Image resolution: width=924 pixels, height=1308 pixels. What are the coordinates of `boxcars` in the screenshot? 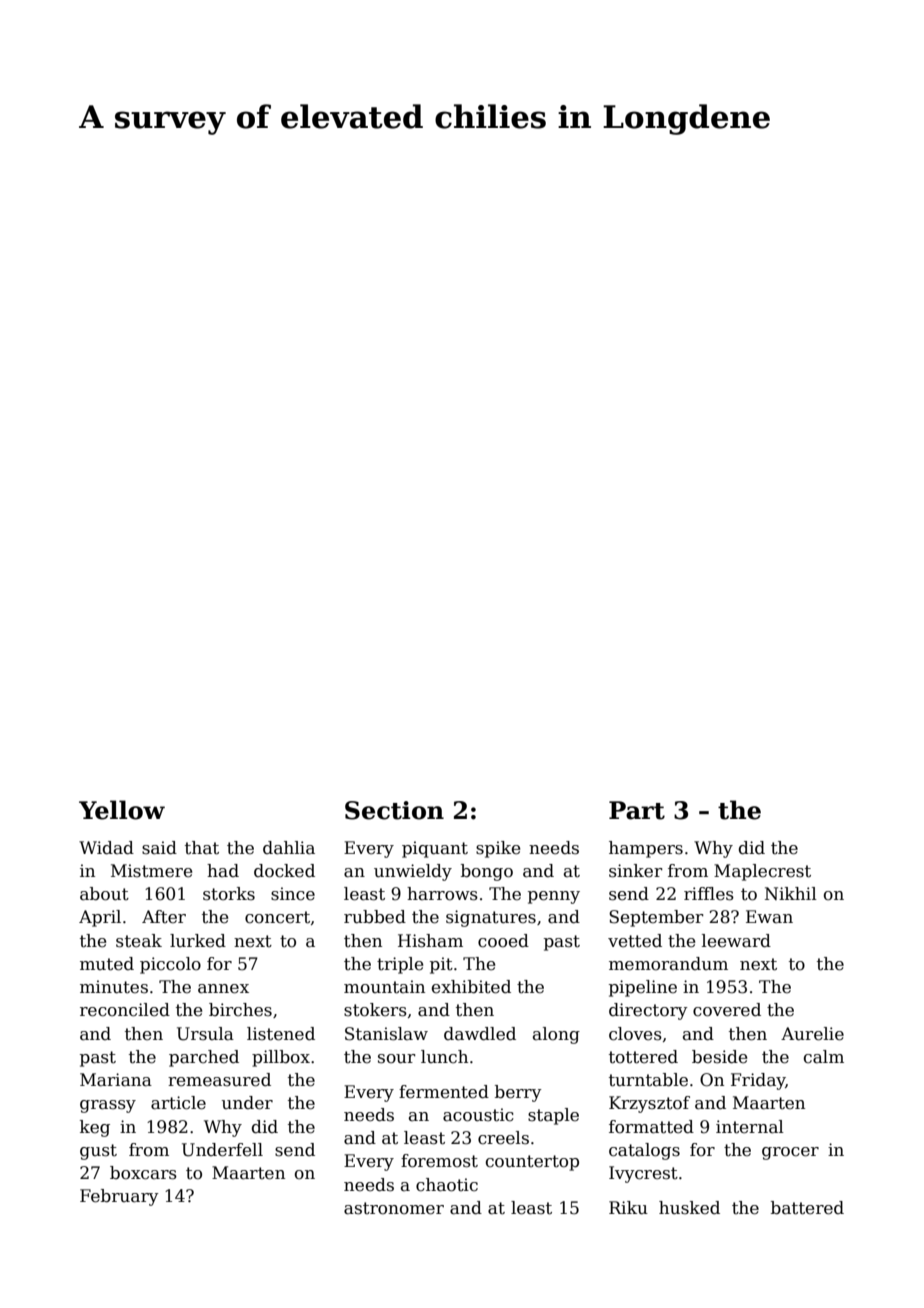 It's located at (143, 1173).
